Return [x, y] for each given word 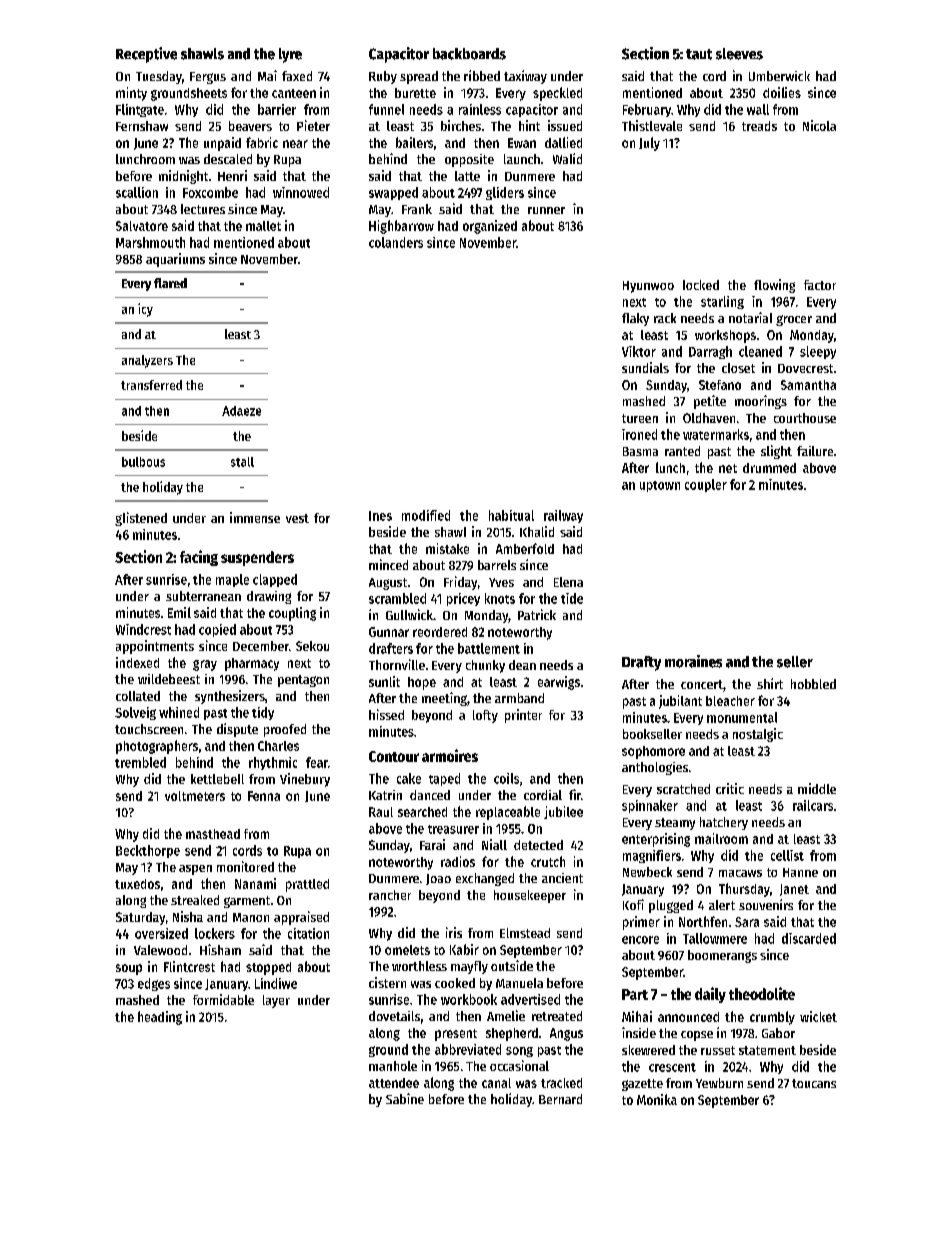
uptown [660, 486]
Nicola [819, 125]
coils [506, 778]
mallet [263, 226]
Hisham [220, 949]
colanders [396, 242]
